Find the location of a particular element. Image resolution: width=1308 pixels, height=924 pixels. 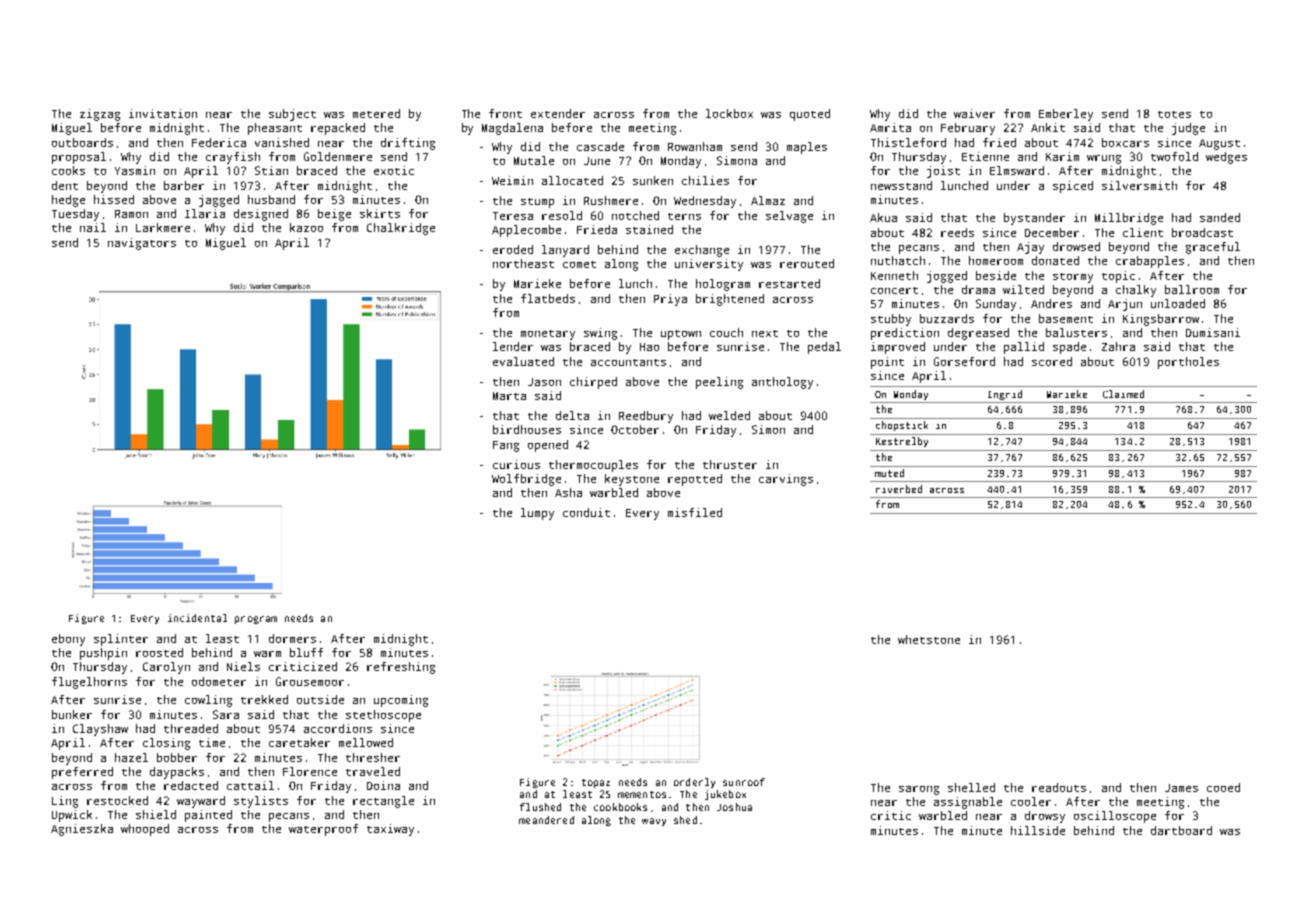

Mutale is located at coordinates (534, 160).
